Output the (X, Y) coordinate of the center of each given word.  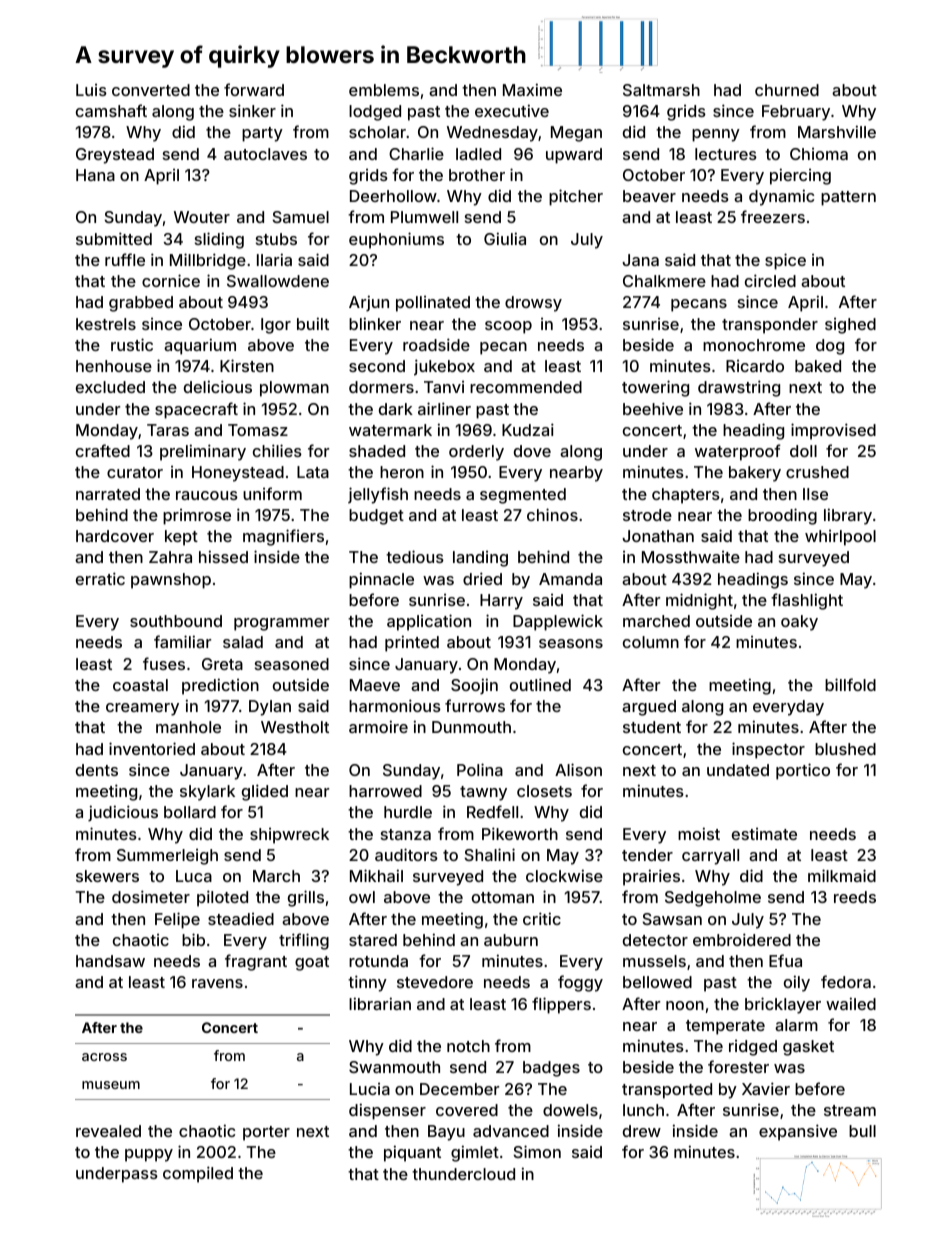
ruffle (125, 259)
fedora (846, 981)
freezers (773, 216)
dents (97, 770)
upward (574, 156)
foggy (580, 983)
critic (542, 918)
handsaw (110, 961)
